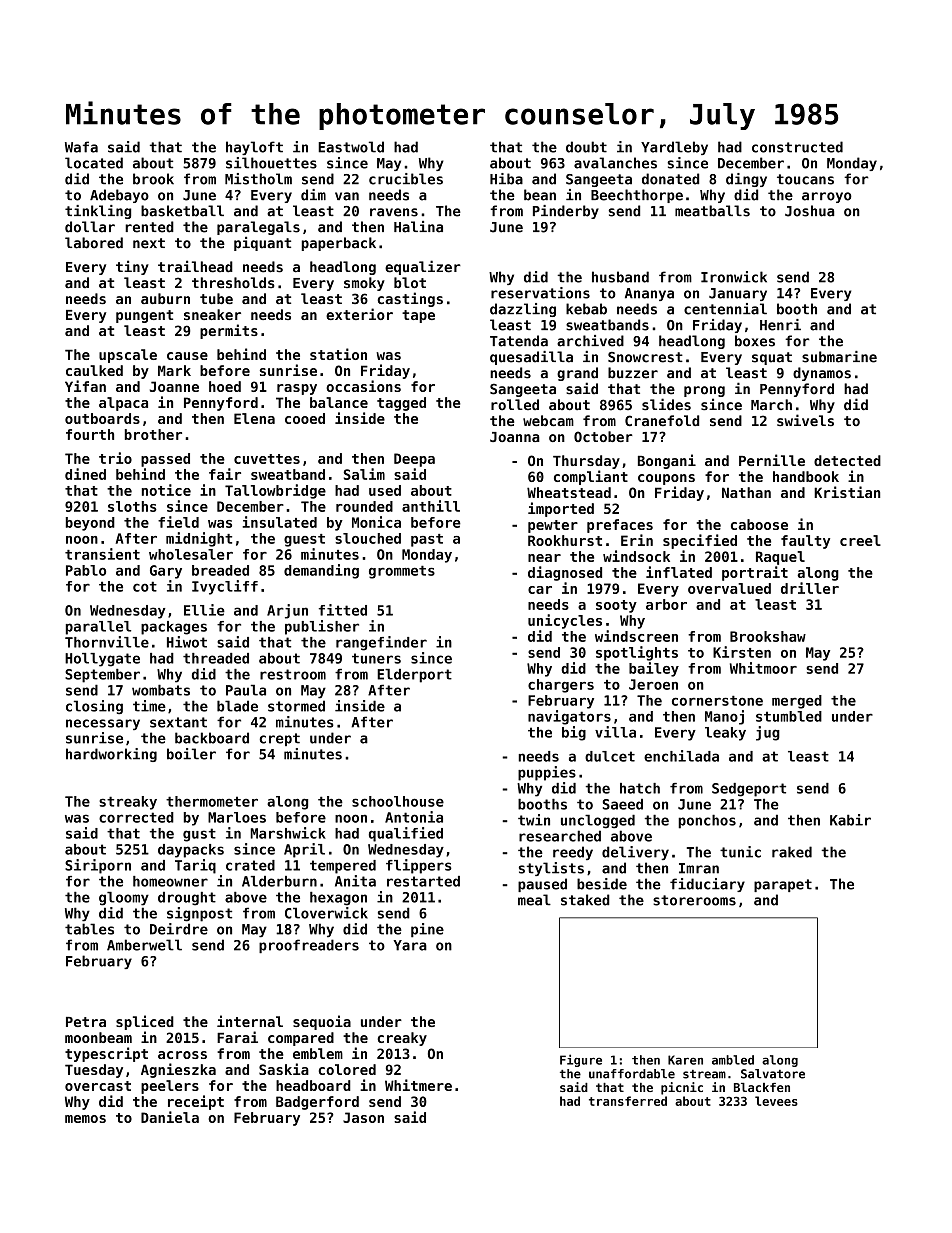  I want to click on meatballs, so click(712, 211).
